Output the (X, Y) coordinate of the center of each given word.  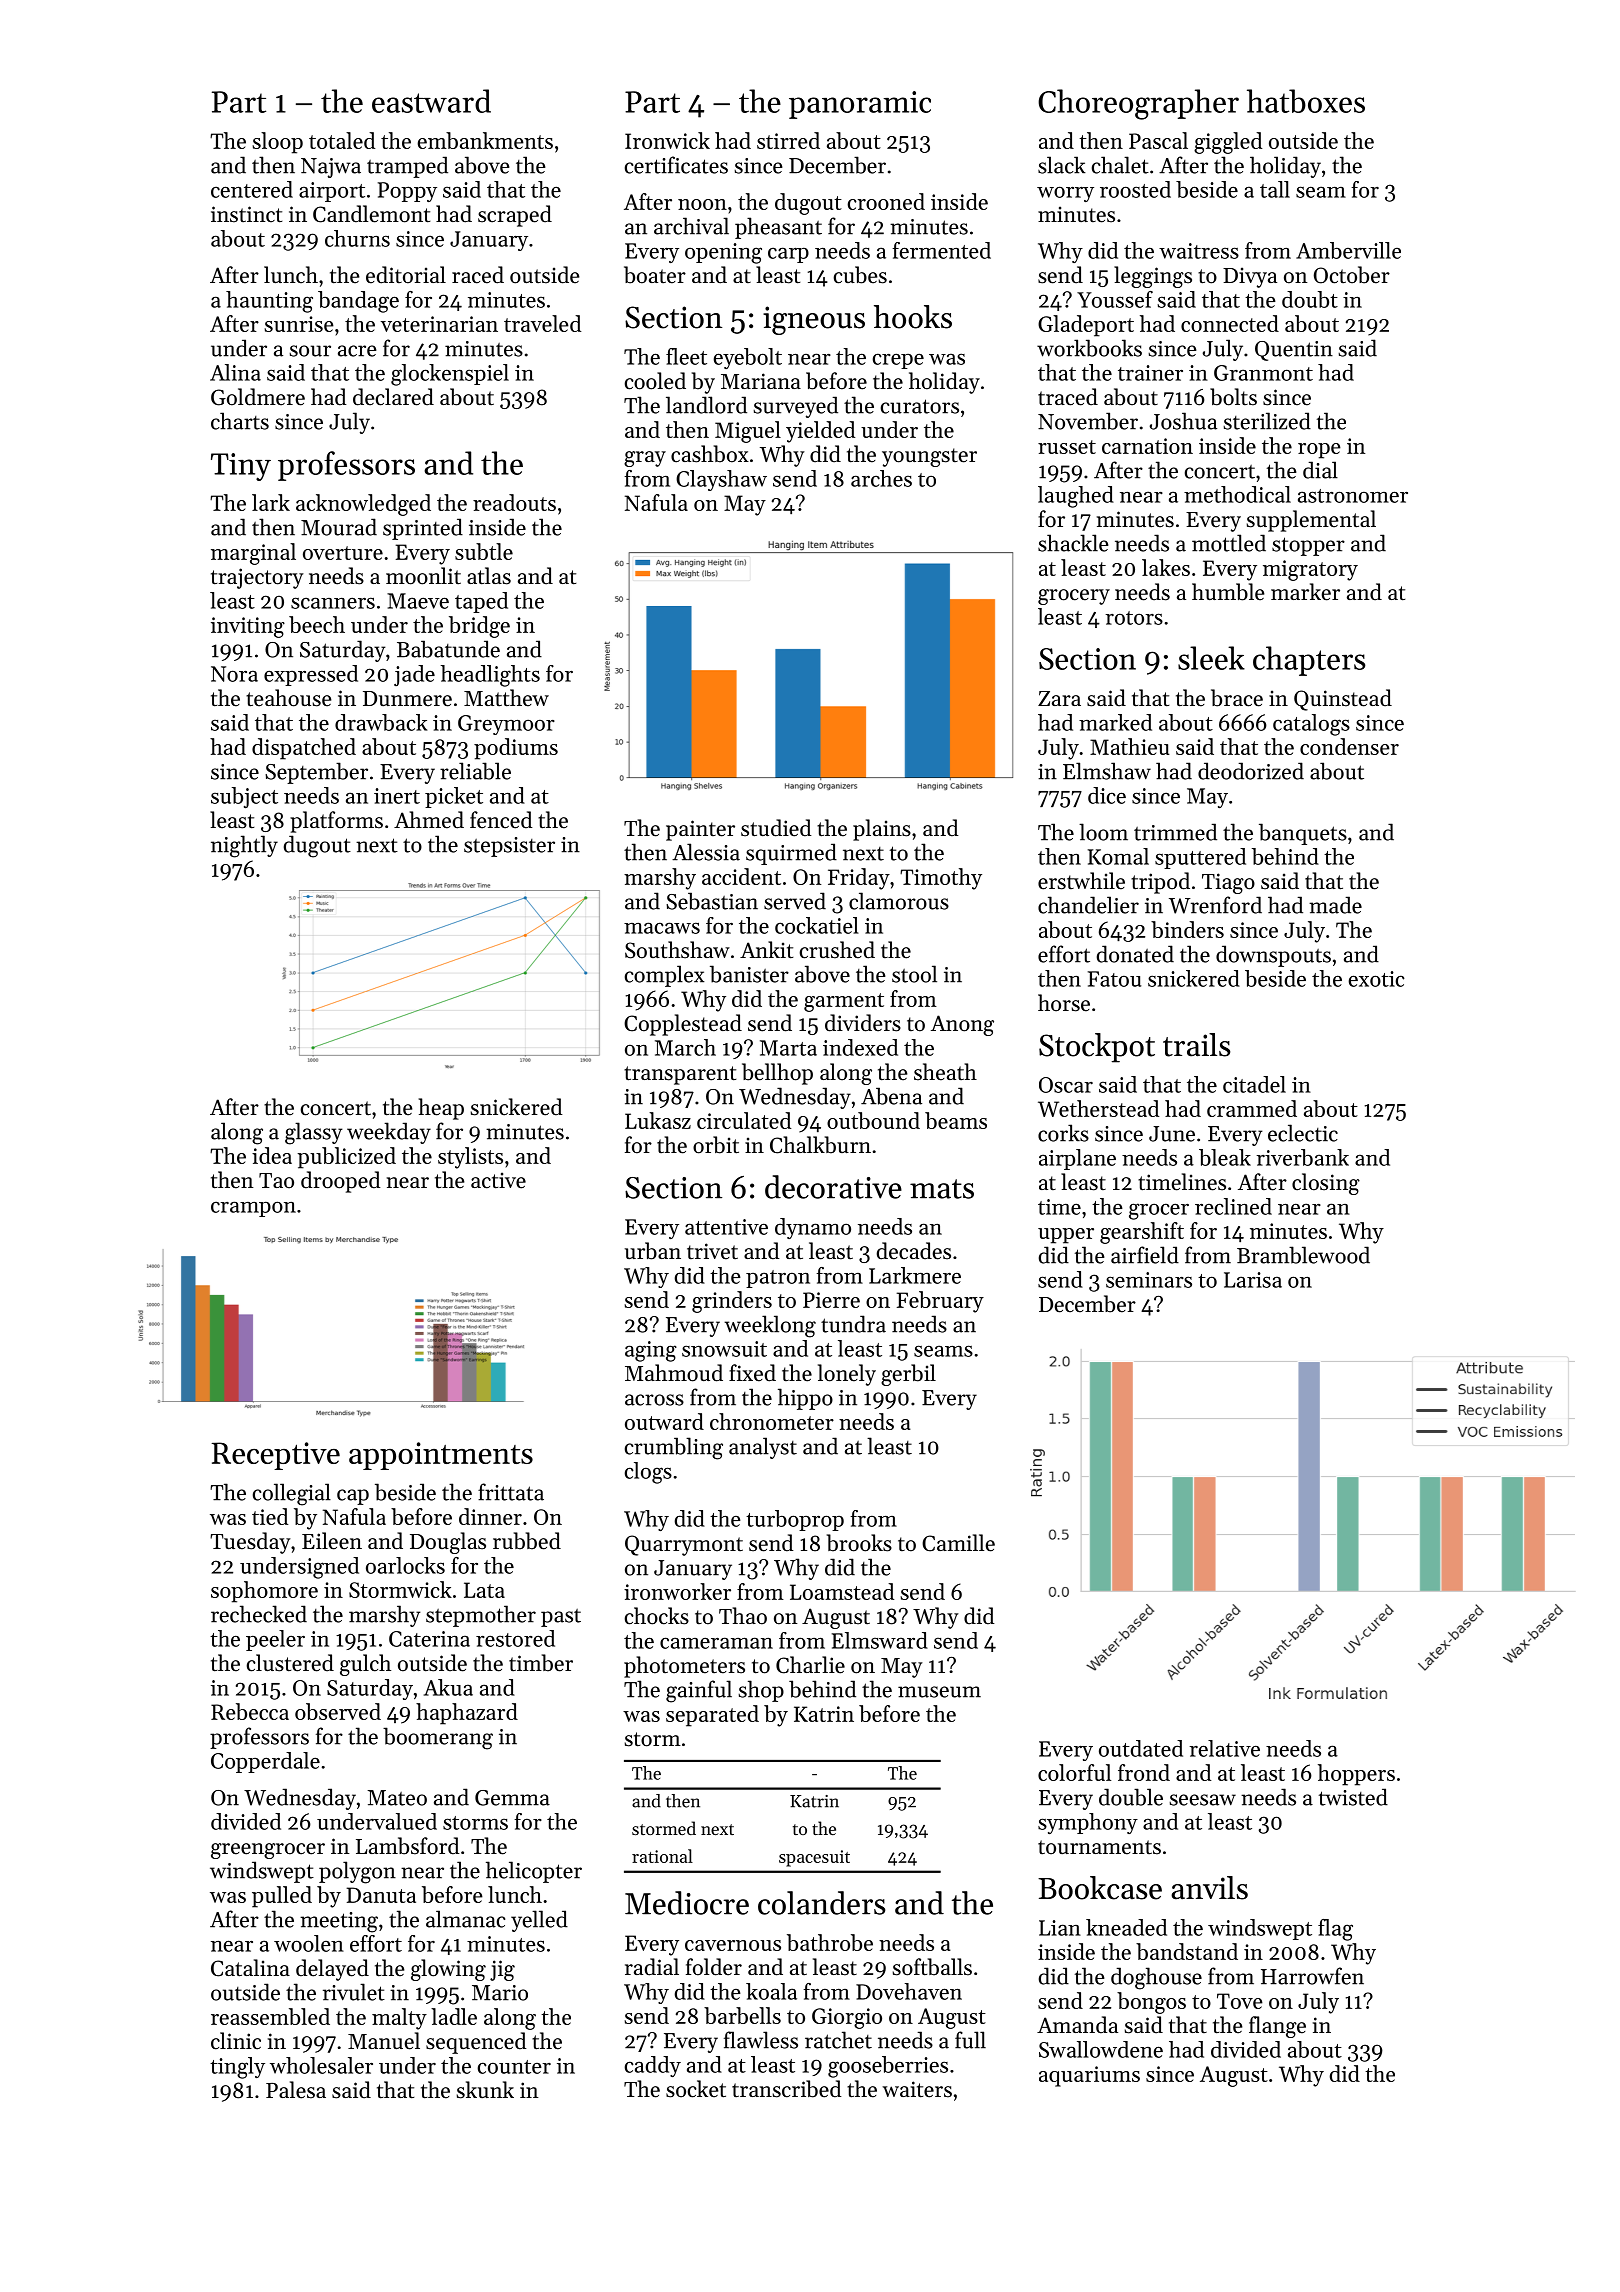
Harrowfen (1312, 1976)
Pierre (831, 1300)
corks (1063, 1133)
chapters (1309, 661)
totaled (342, 140)
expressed (311, 675)
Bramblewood (1303, 1255)
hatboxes (1306, 101)
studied (776, 828)
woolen (309, 1943)
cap (353, 1497)
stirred (788, 140)
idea (272, 1155)
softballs (932, 1967)
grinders (732, 1302)
